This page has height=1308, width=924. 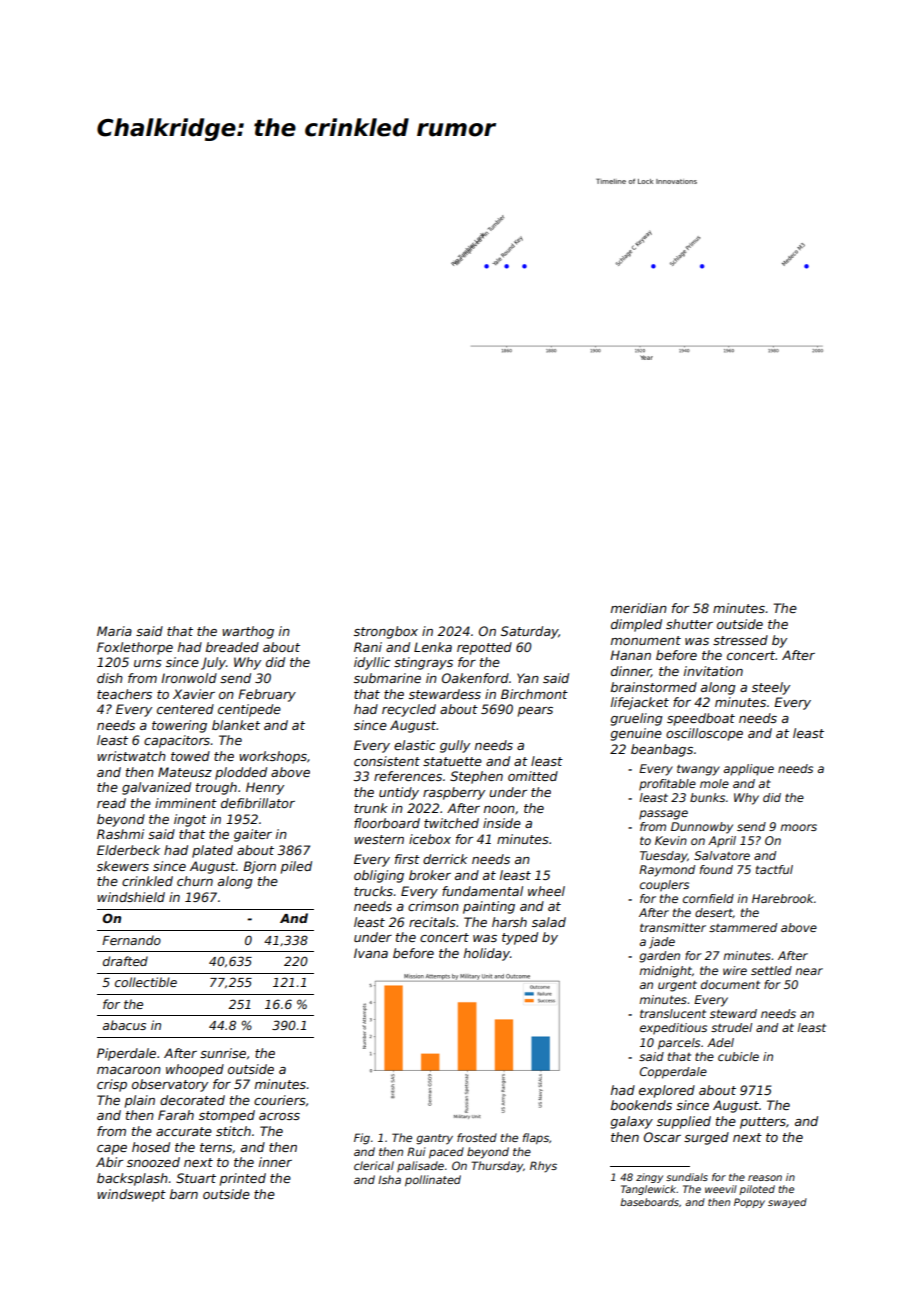 What do you see at coordinates (740, 640) in the page?
I see `stressed` at bounding box center [740, 640].
